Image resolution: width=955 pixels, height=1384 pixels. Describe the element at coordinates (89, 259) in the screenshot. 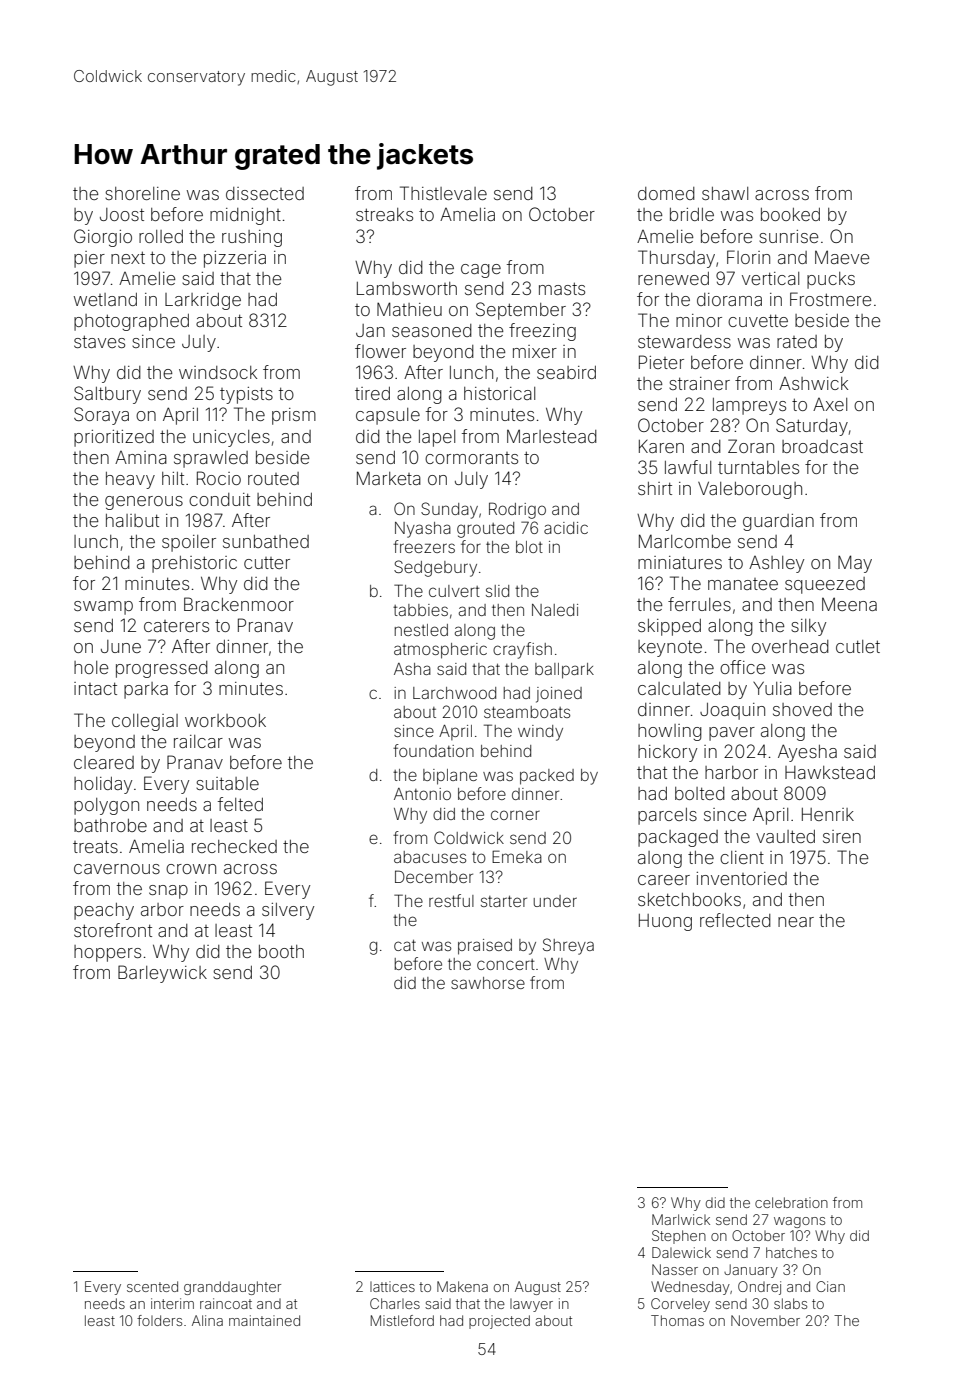

I see `pier` at that location.
